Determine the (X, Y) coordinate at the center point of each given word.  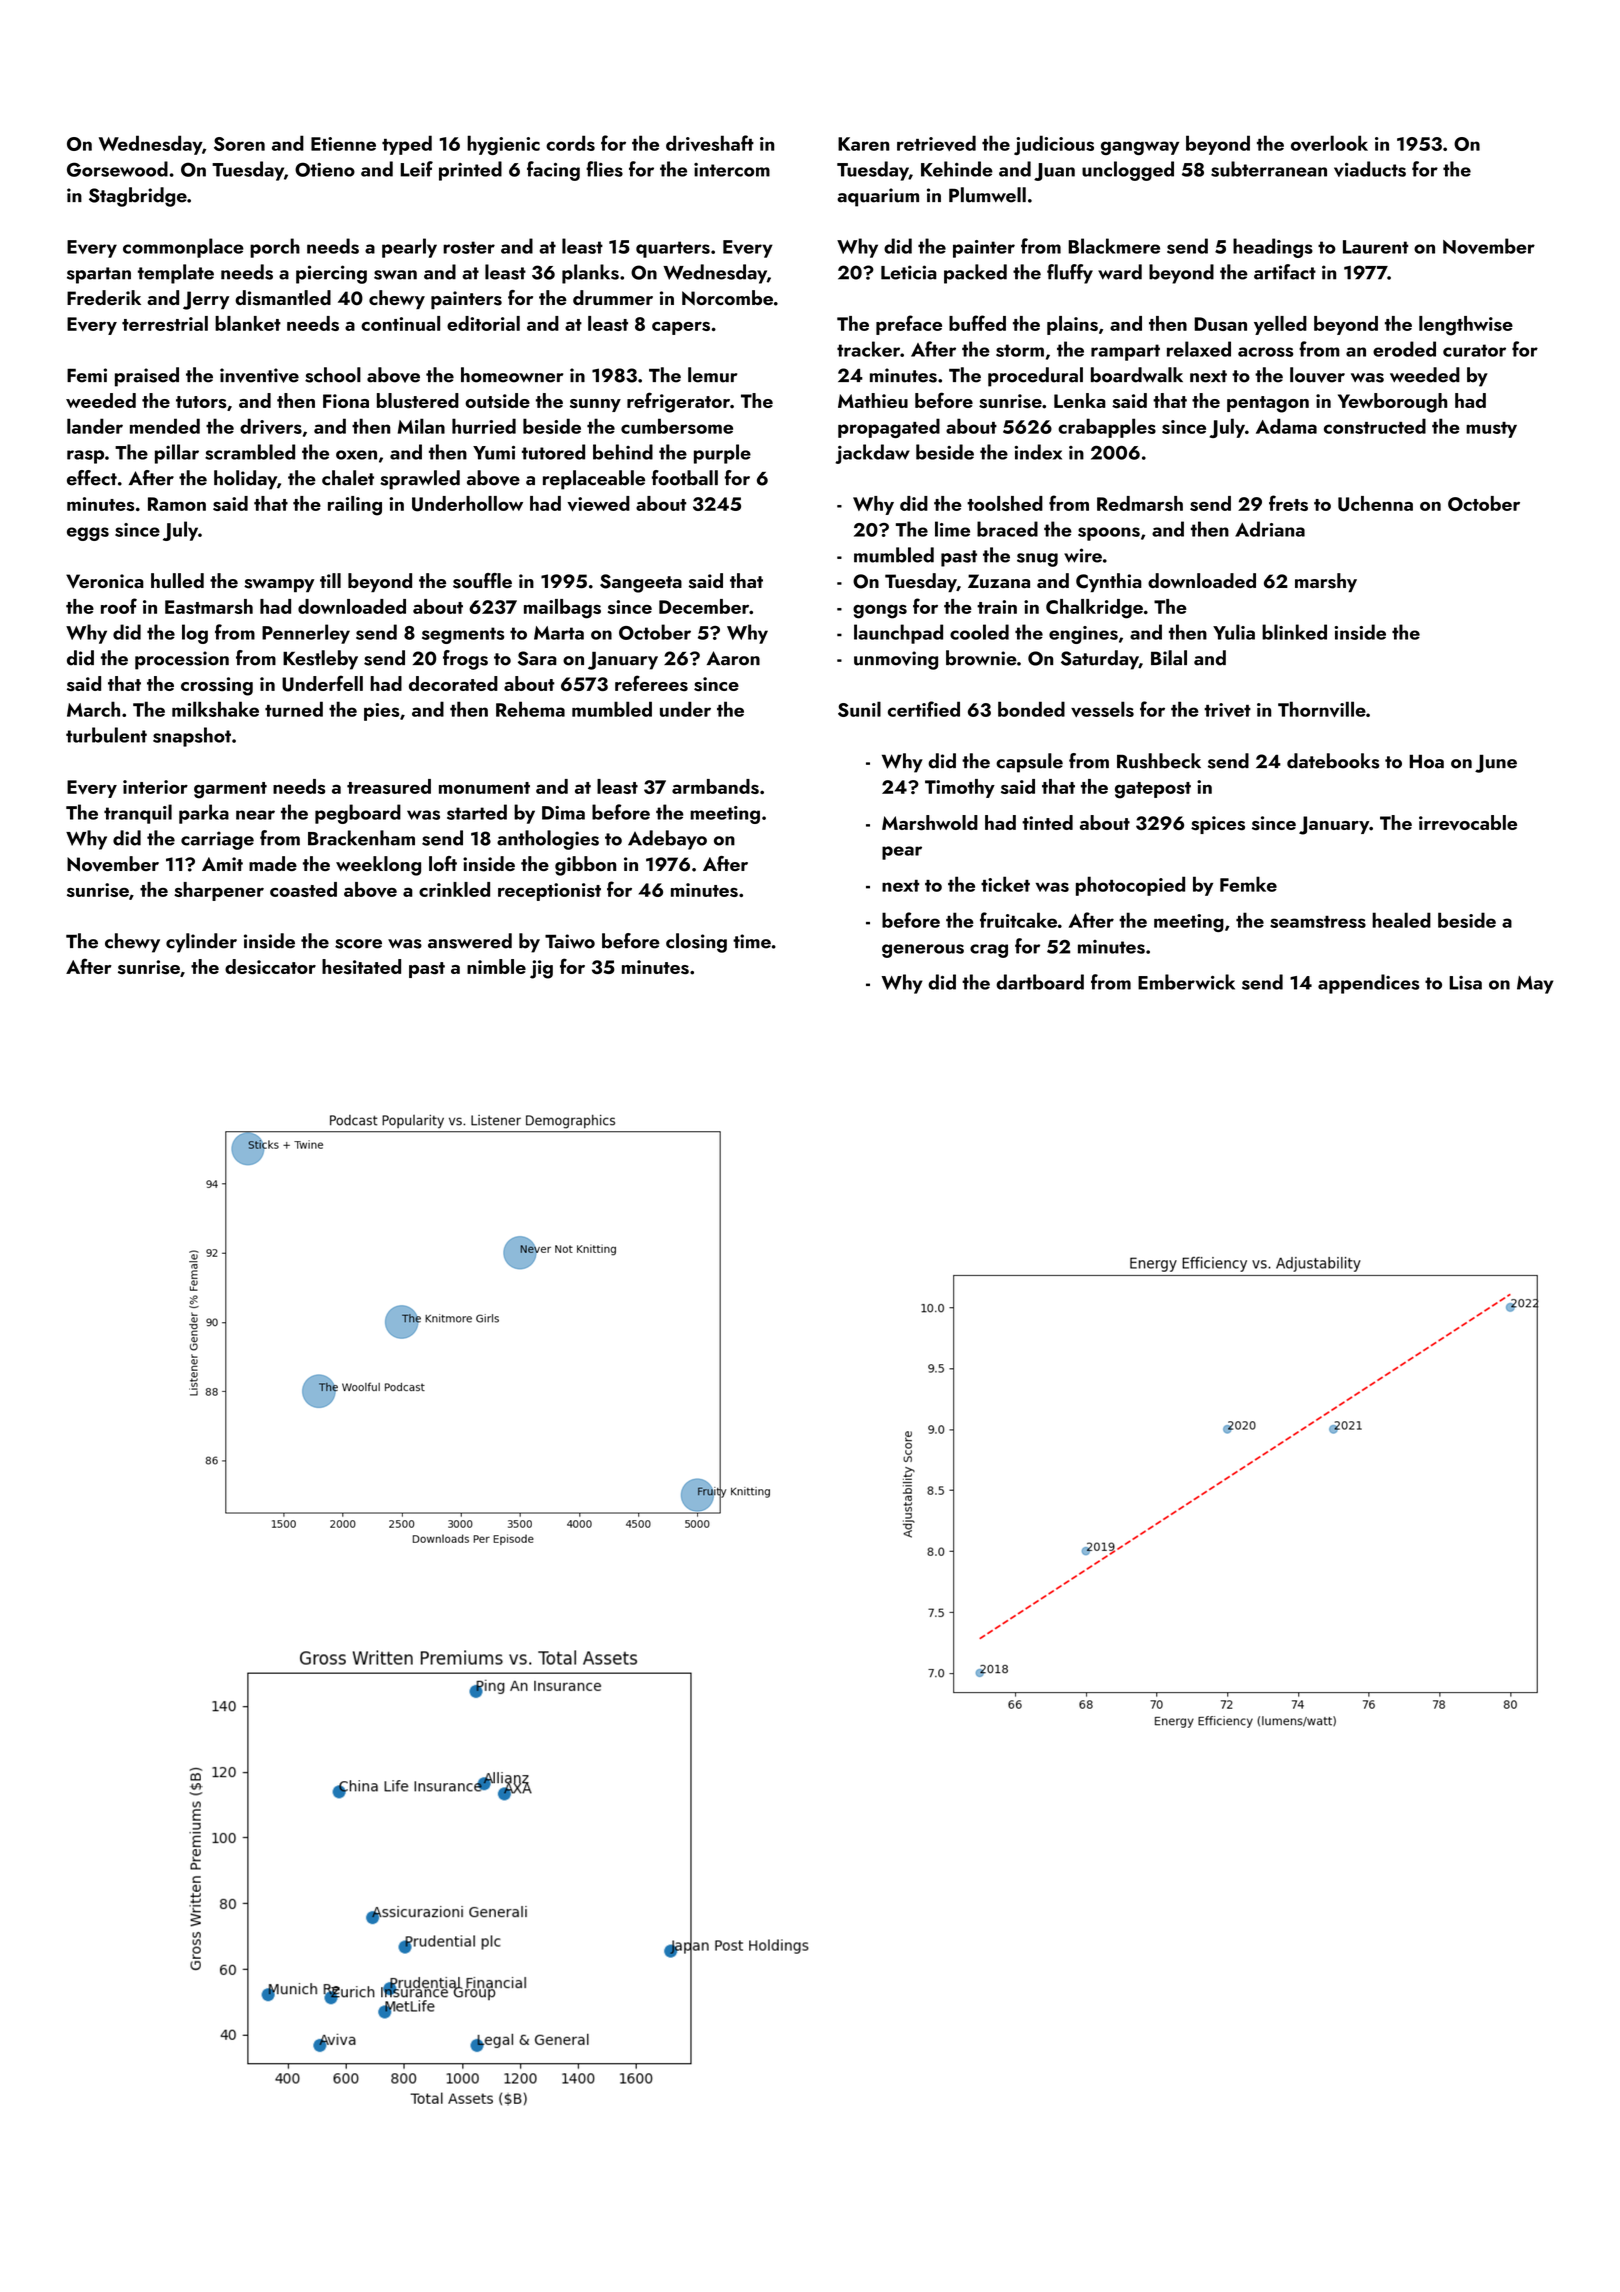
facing (553, 171)
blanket (248, 323)
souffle (482, 581)
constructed (1375, 426)
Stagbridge (138, 197)
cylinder (201, 943)
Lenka (1080, 400)
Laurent (1376, 247)
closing (696, 943)
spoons (1109, 534)
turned (294, 709)
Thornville (1322, 709)
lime (952, 529)
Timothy (960, 788)
